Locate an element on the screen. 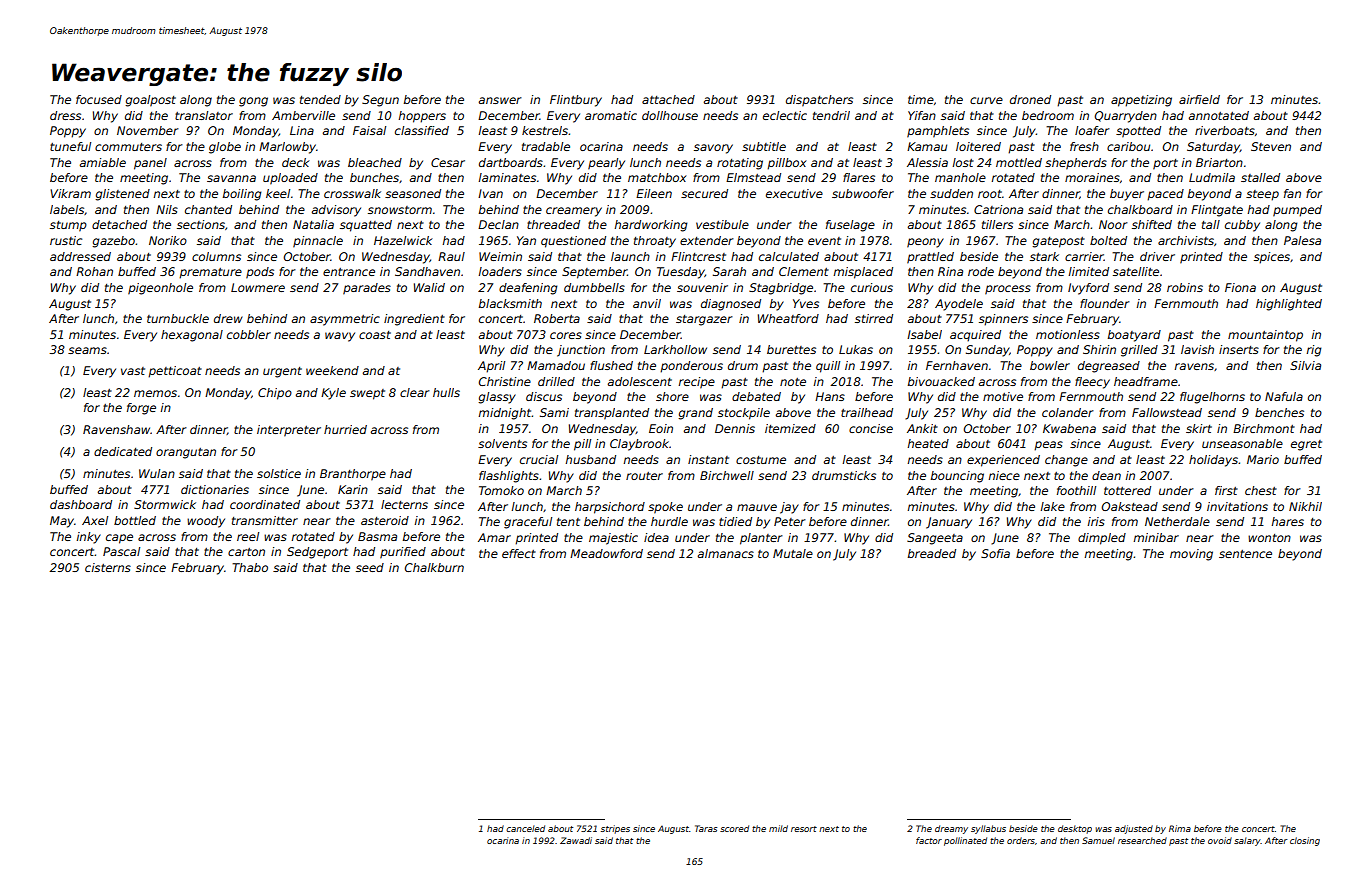  focused is located at coordinates (99, 99).
